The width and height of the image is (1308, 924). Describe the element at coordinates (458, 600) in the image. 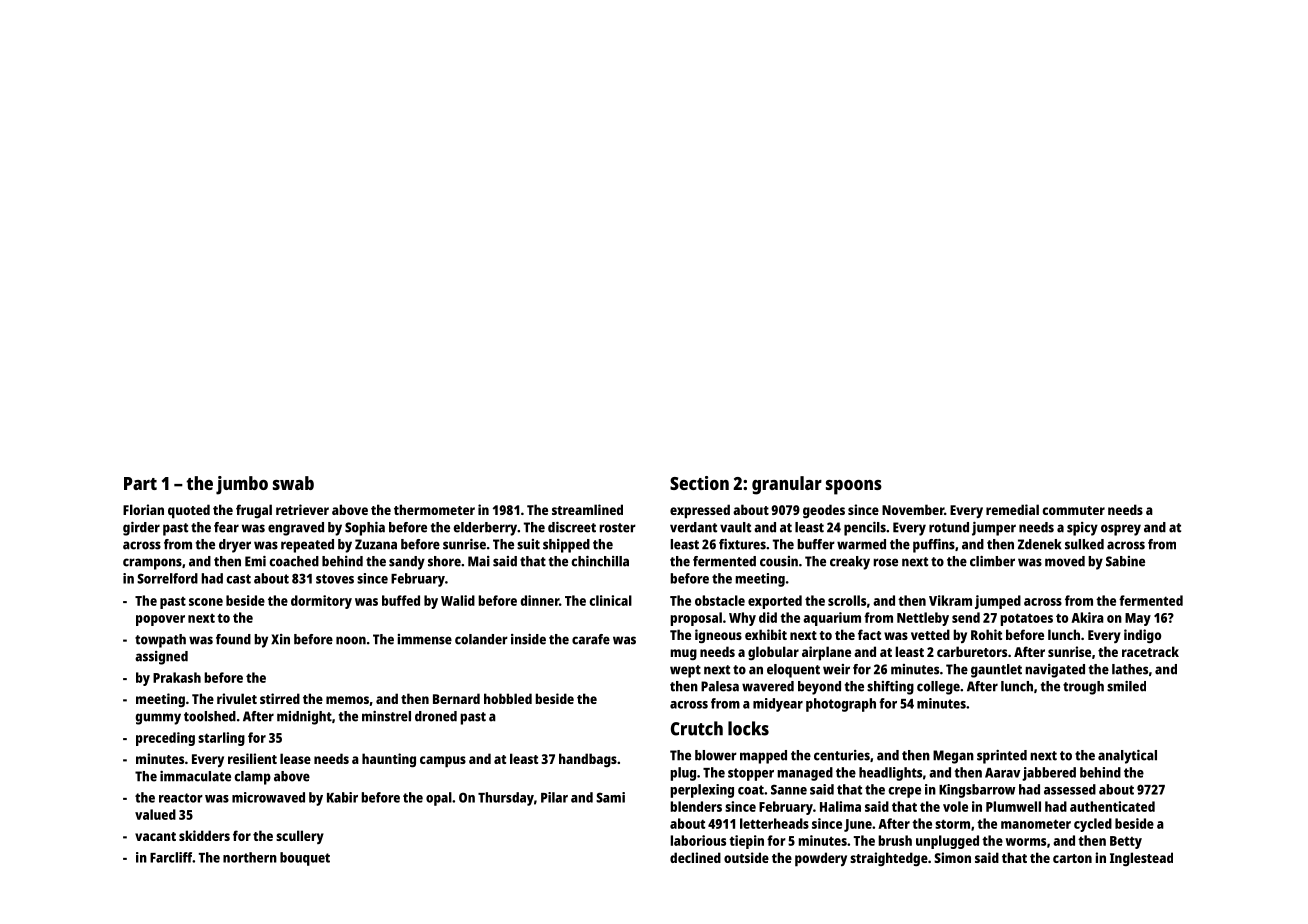

I see `Walid` at that location.
